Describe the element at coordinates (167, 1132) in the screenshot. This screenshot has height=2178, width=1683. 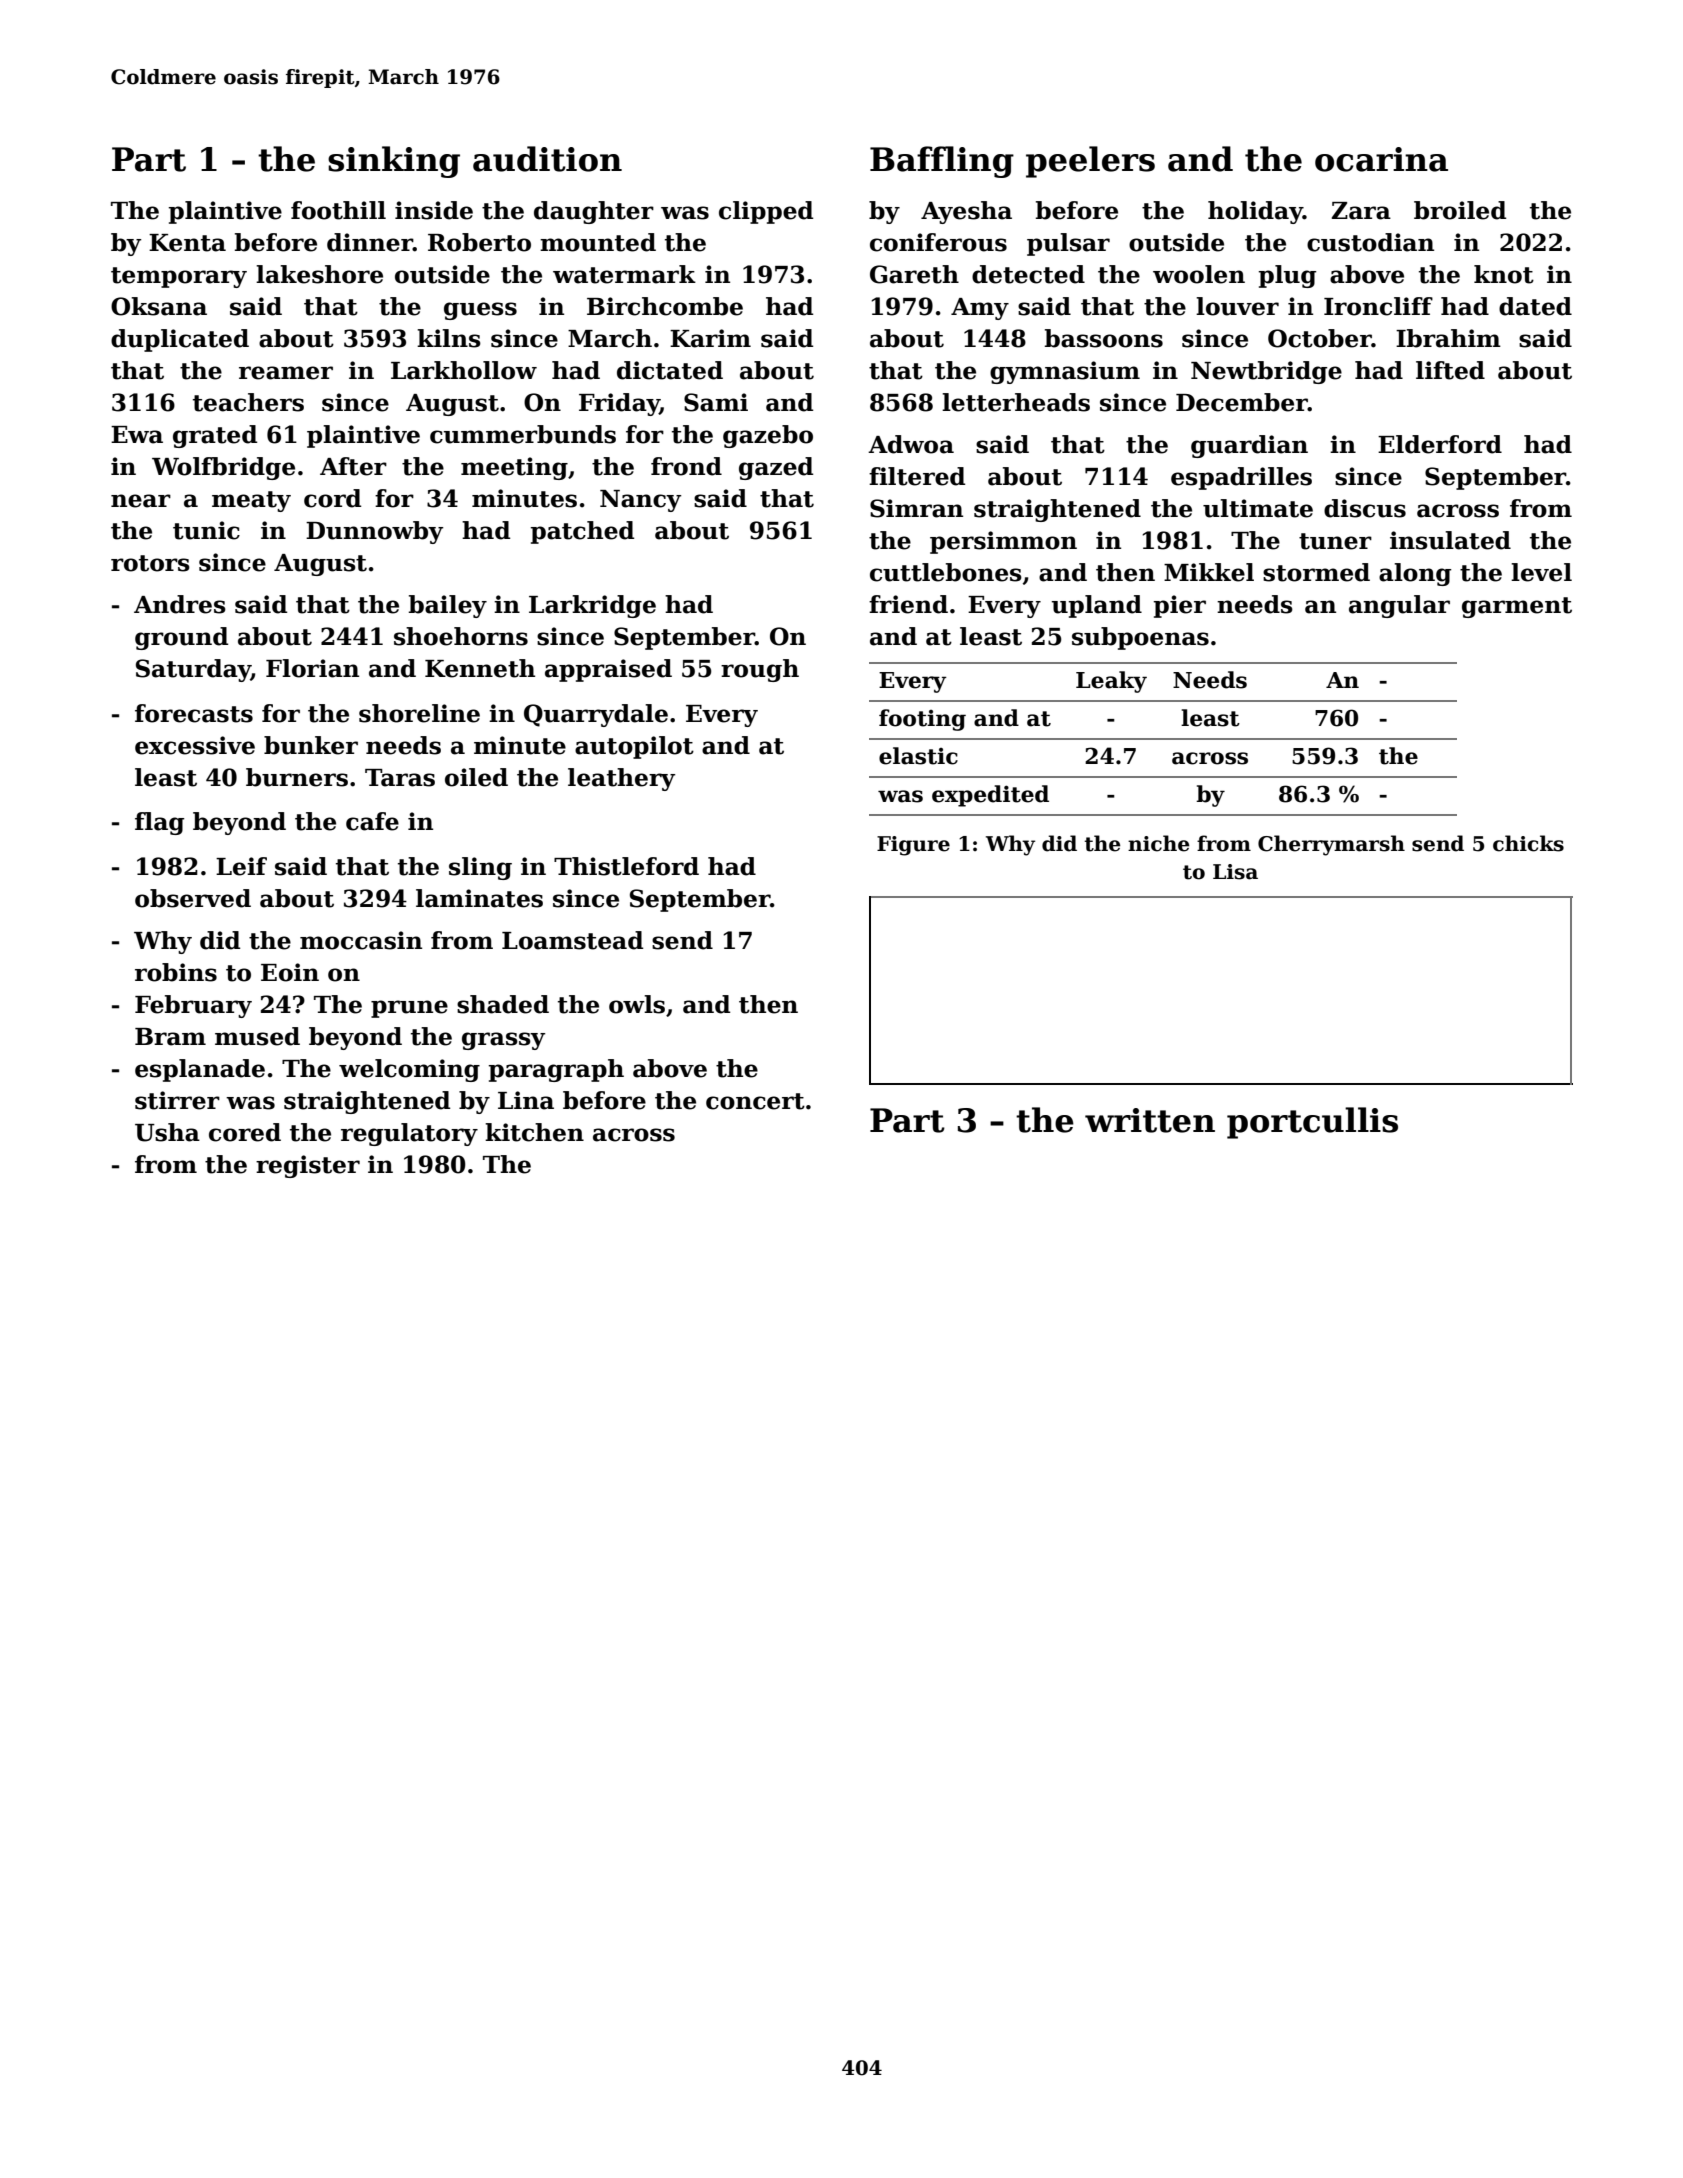
I see `Usha` at that location.
